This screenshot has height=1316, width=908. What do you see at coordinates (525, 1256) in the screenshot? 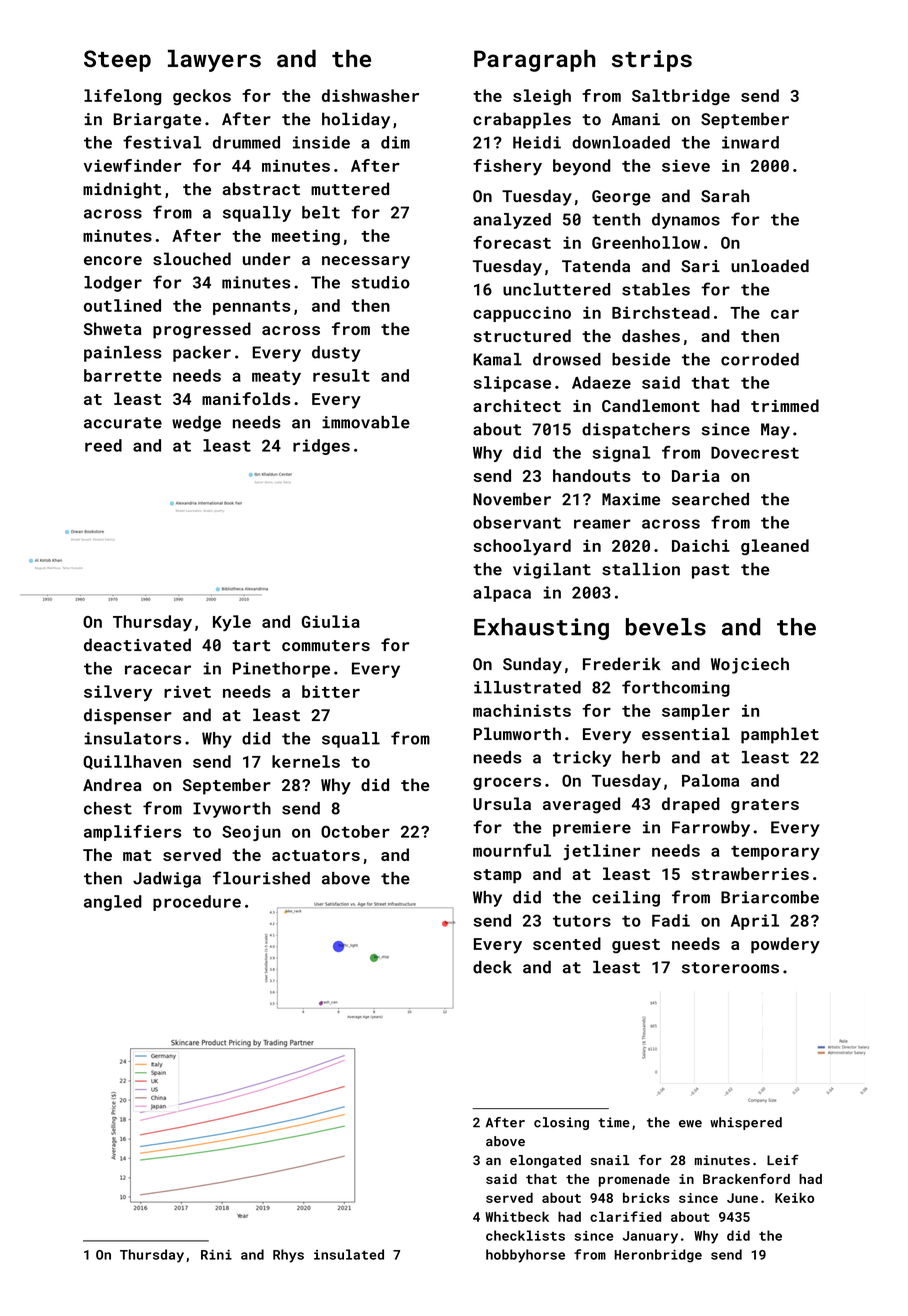
I see `hobbyhorse` at bounding box center [525, 1256].
